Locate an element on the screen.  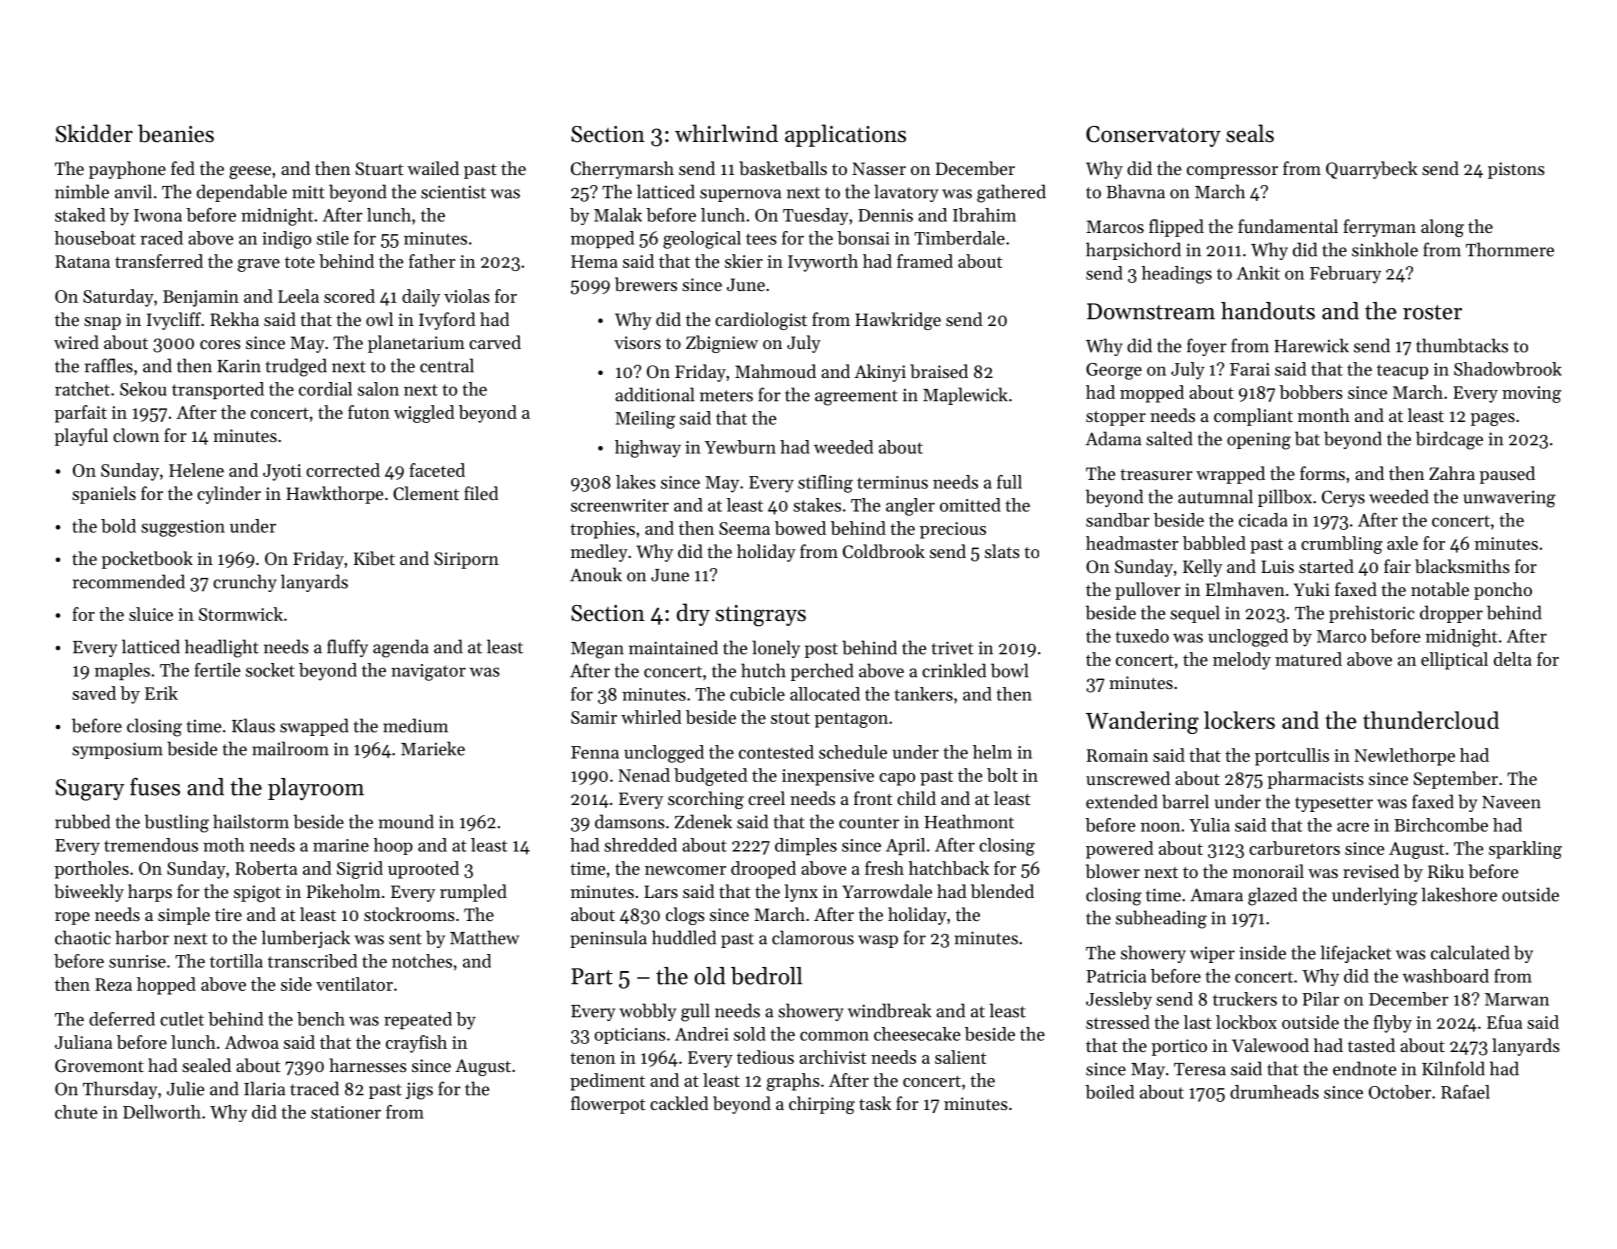
applications is located at coordinates (845, 135).
